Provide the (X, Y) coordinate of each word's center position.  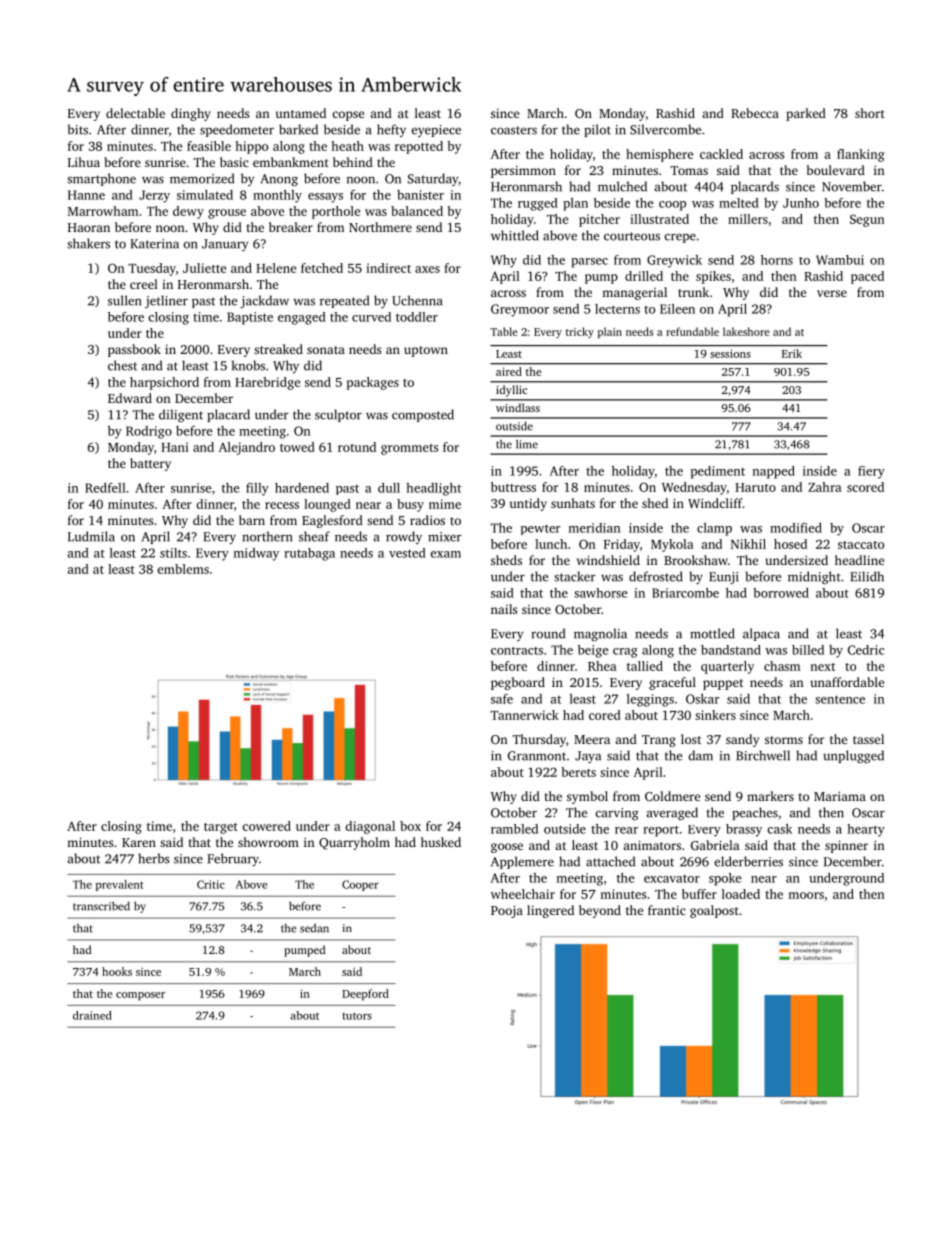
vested (407, 553)
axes (427, 269)
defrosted (656, 576)
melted (739, 203)
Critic (211, 884)
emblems (183, 569)
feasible (209, 146)
